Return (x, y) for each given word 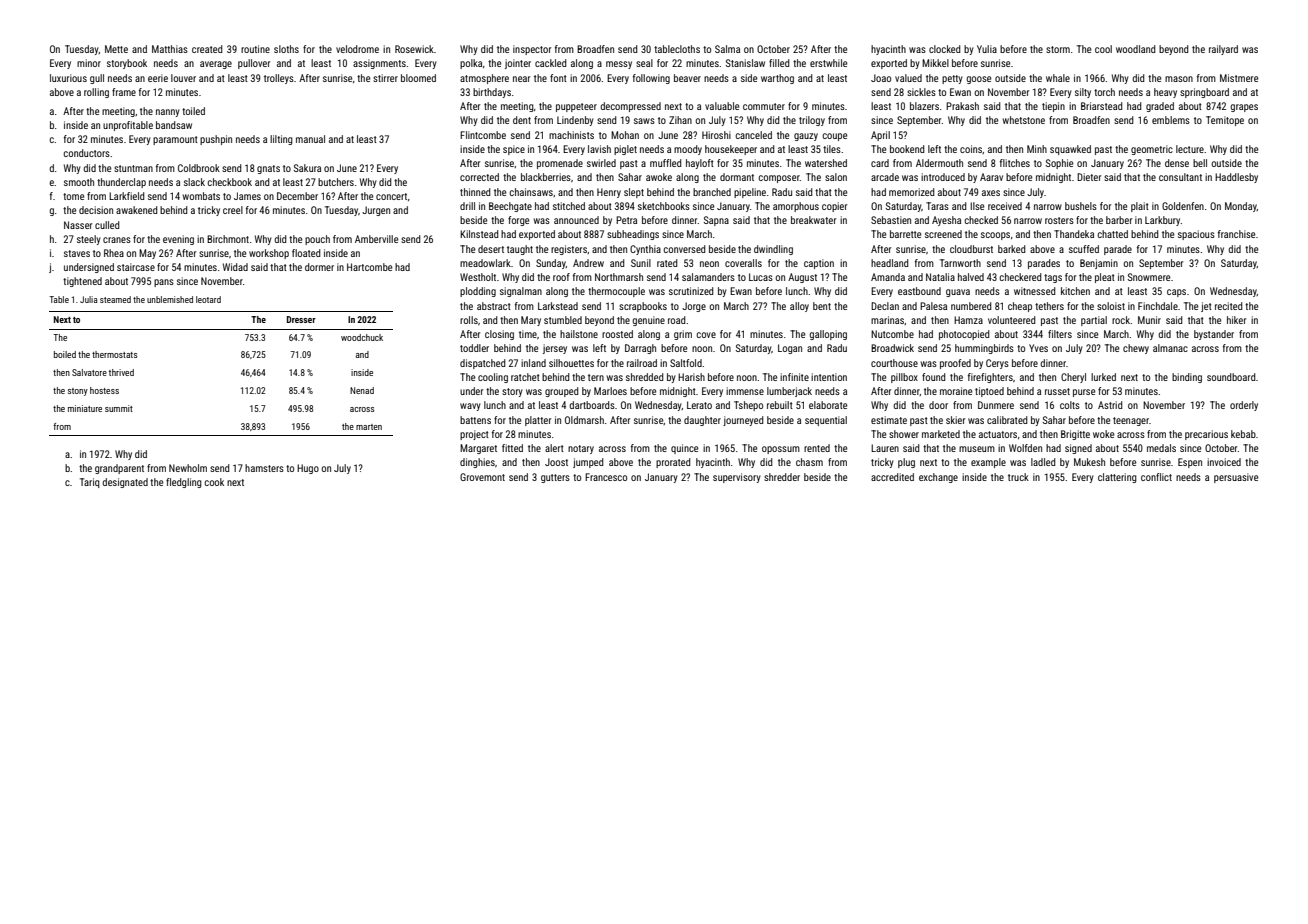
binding (1187, 378)
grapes (1244, 108)
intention (829, 377)
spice (514, 150)
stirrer (385, 78)
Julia (89, 299)
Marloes (610, 391)
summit (119, 408)
